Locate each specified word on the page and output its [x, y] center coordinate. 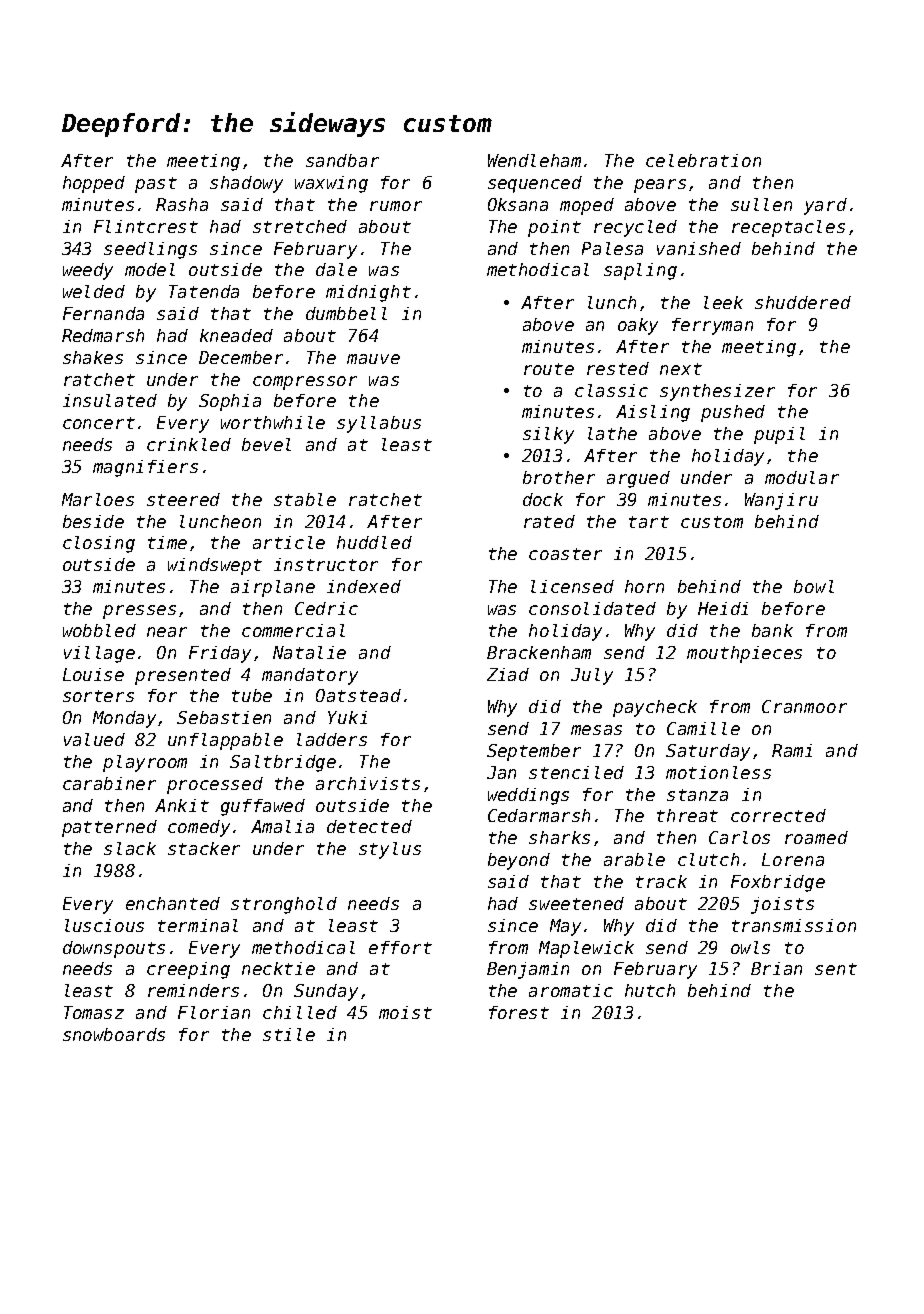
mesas [596, 730]
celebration [703, 160]
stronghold [284, 905]
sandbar [342, 160]
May [565, 927]
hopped [94, 184]
